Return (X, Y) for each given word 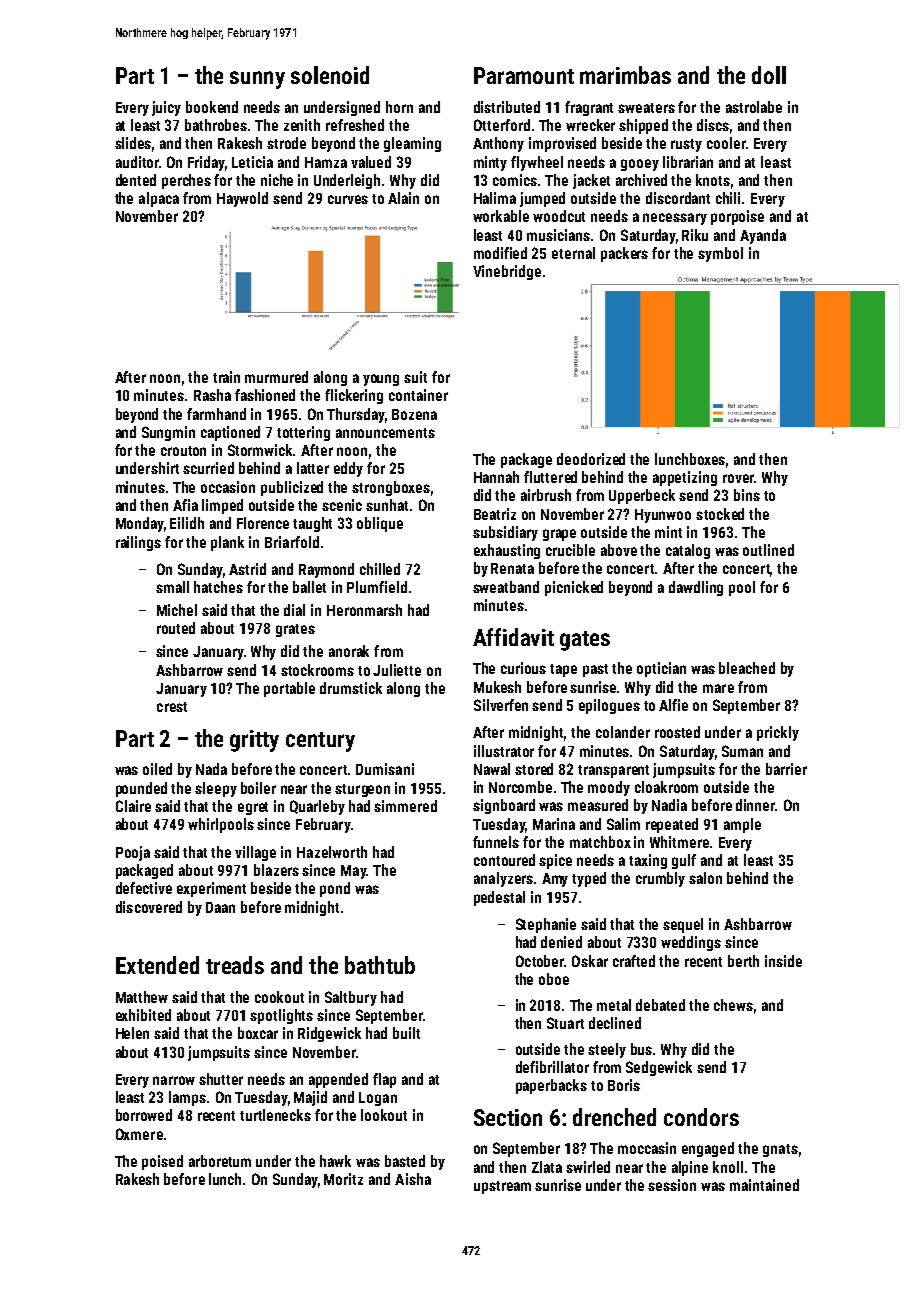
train (226, 377)
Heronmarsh (364, 610)
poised (162, 1162)
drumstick (351, 688)
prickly (778, 733)
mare (718, 688)
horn (399, 107)
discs (713, 125)
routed (176, 628)
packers (624, 254)
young (381, 380)
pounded (141, 789)
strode (286, 143)
